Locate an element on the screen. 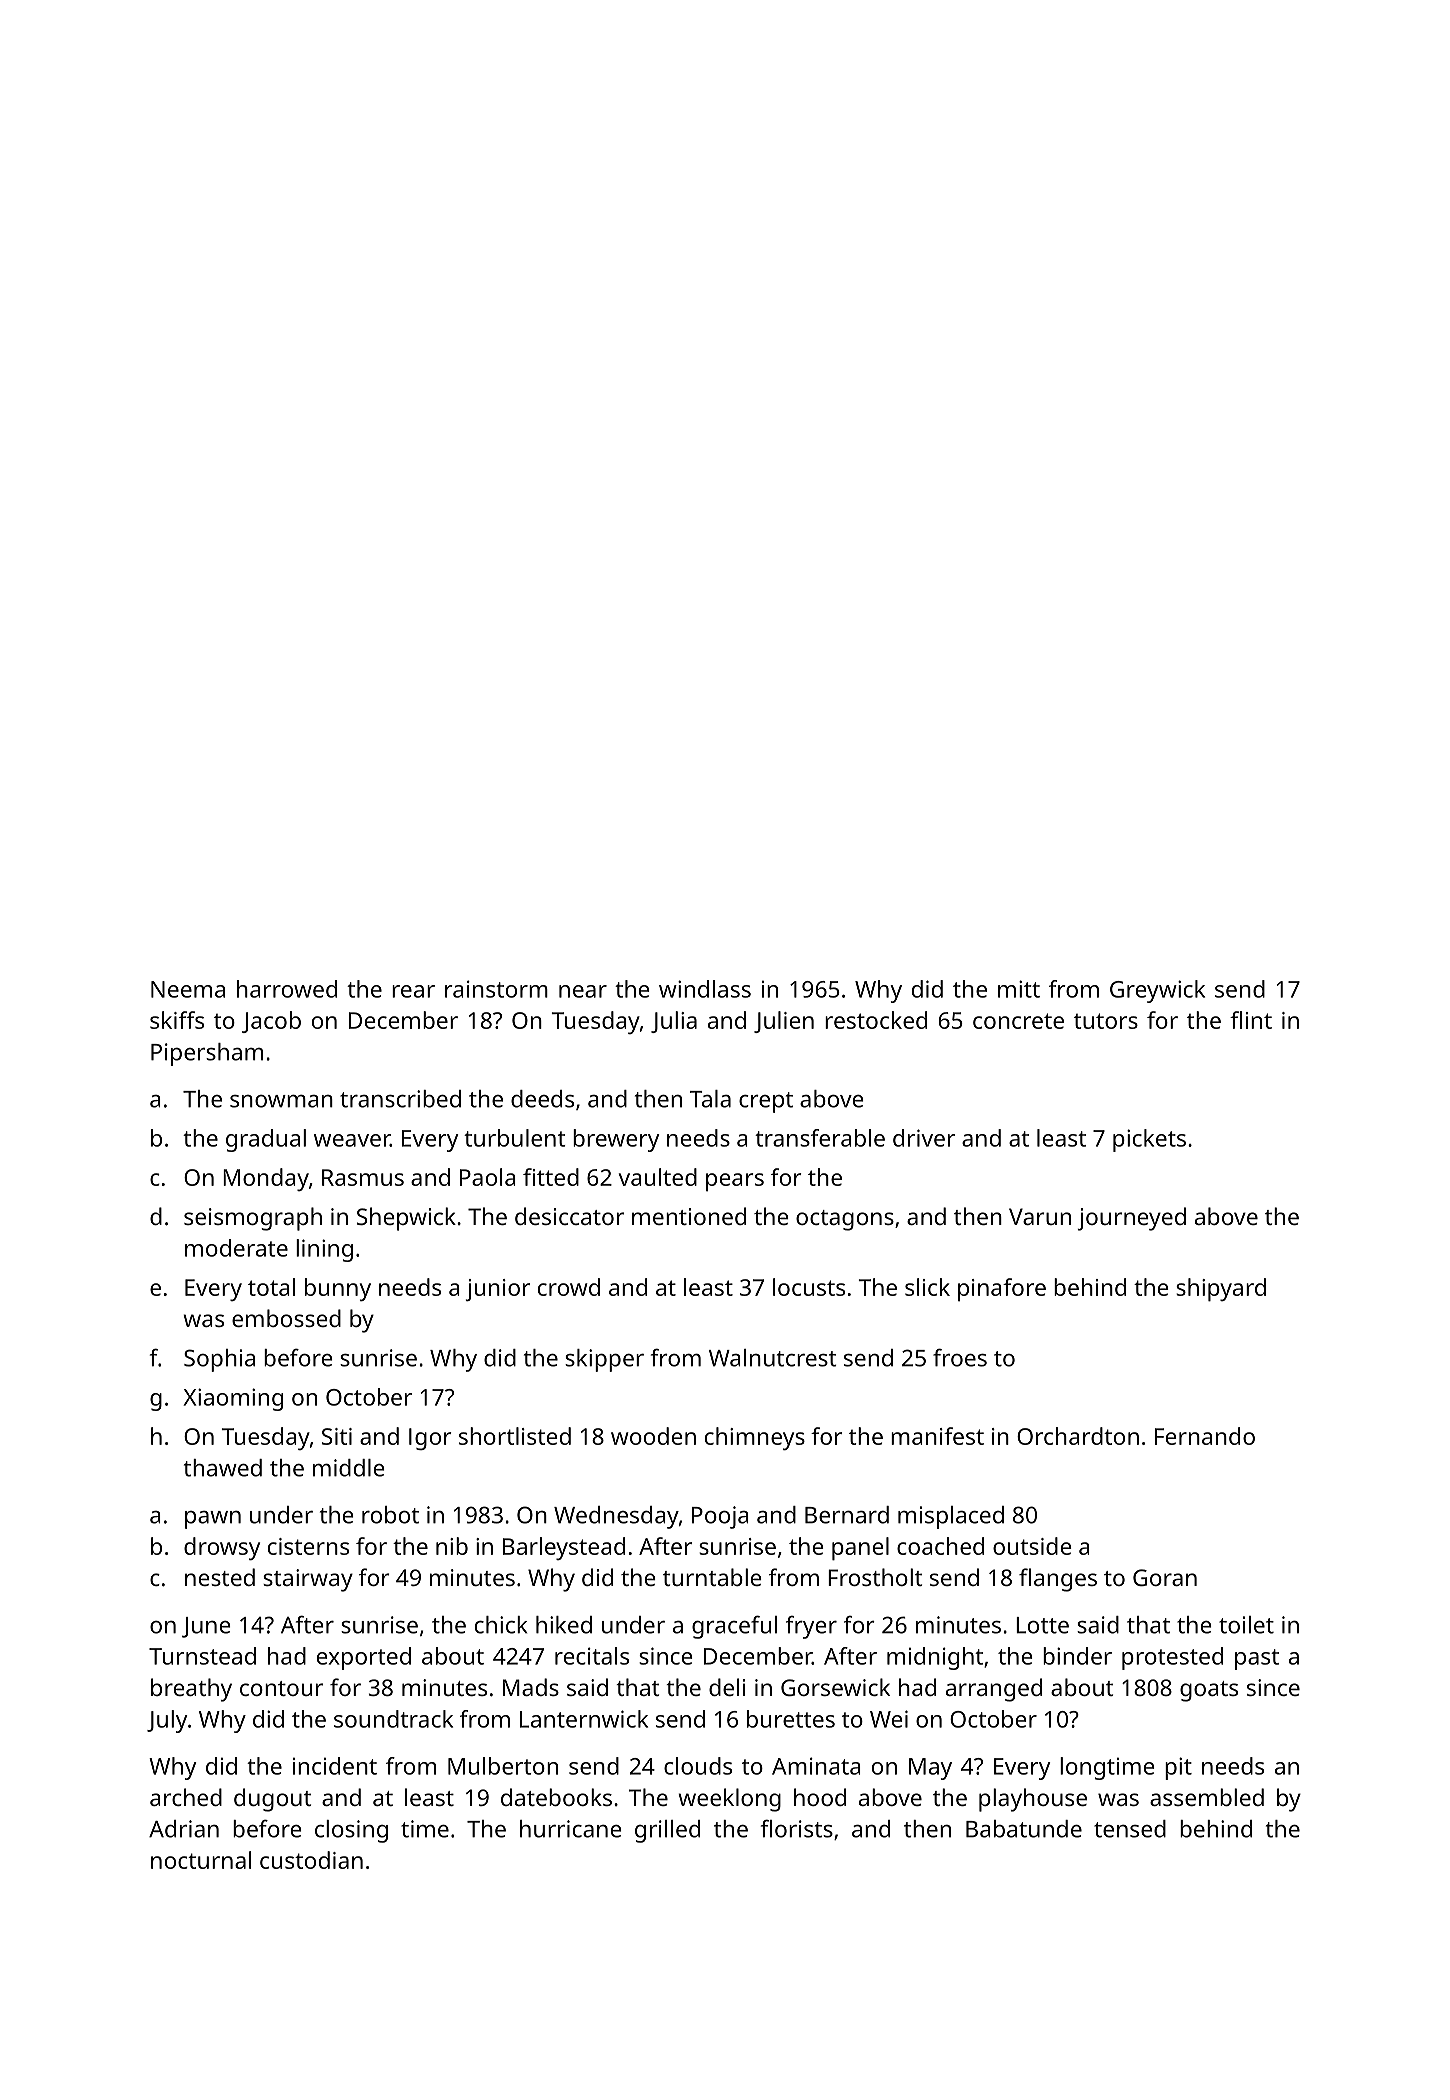 This screenshot has height=2100, width=1450. harrowed is located at coordinates (287, 989).
